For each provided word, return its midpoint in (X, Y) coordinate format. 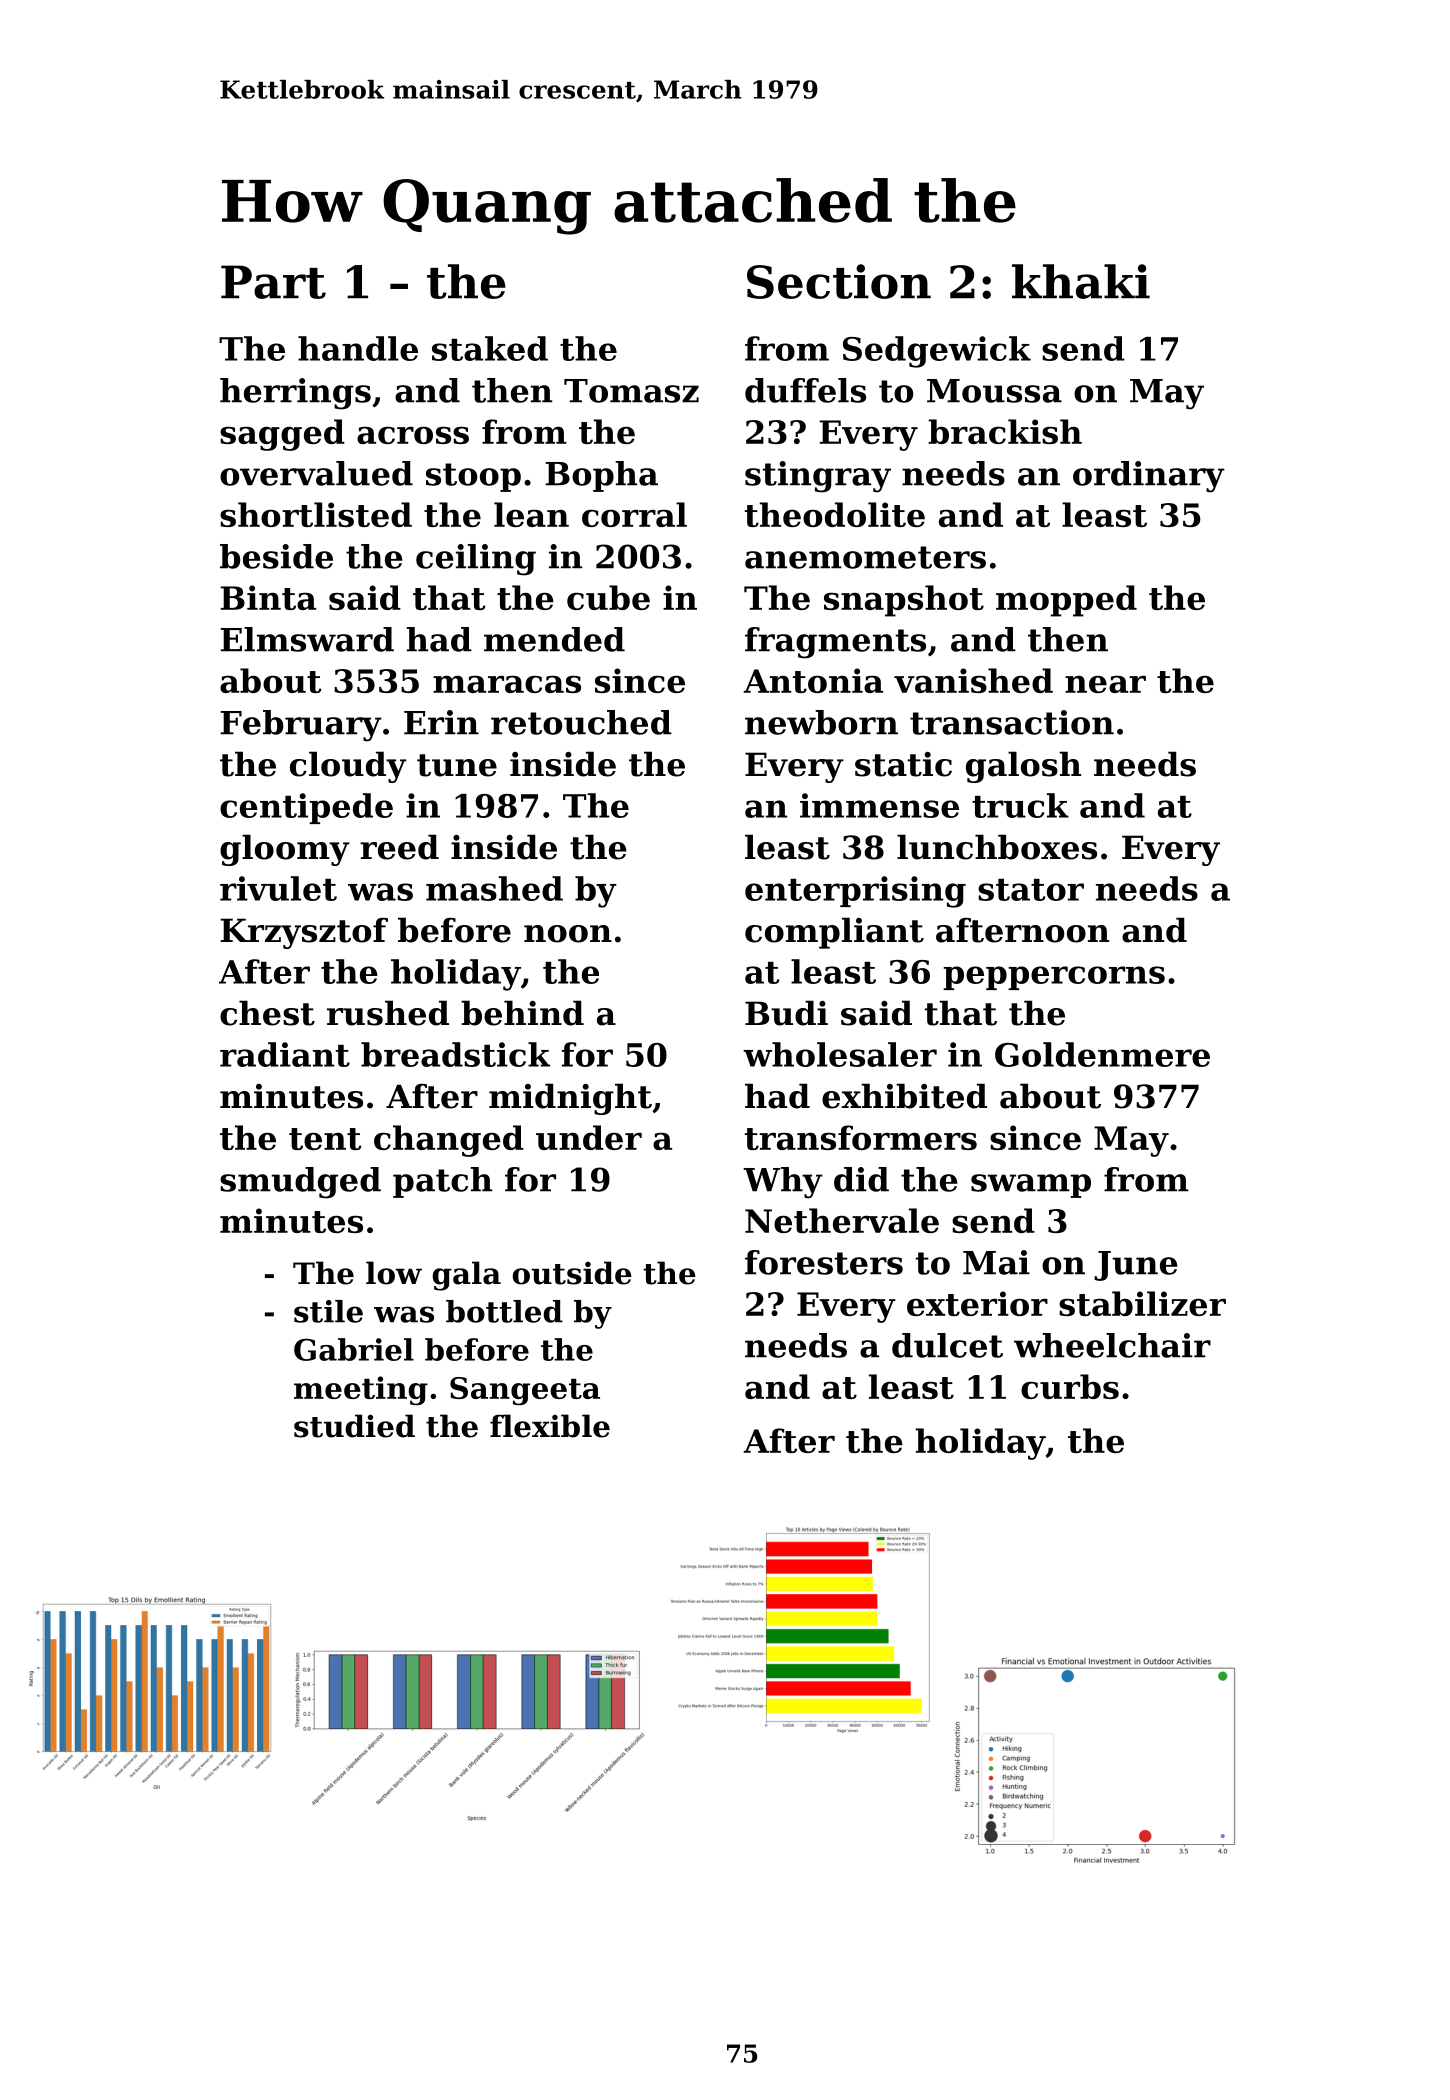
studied (354, 1426)
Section (839, 281)
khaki (1081, 281)
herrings (295, 394)
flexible (550, 1426)
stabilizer (1142, 1303)
